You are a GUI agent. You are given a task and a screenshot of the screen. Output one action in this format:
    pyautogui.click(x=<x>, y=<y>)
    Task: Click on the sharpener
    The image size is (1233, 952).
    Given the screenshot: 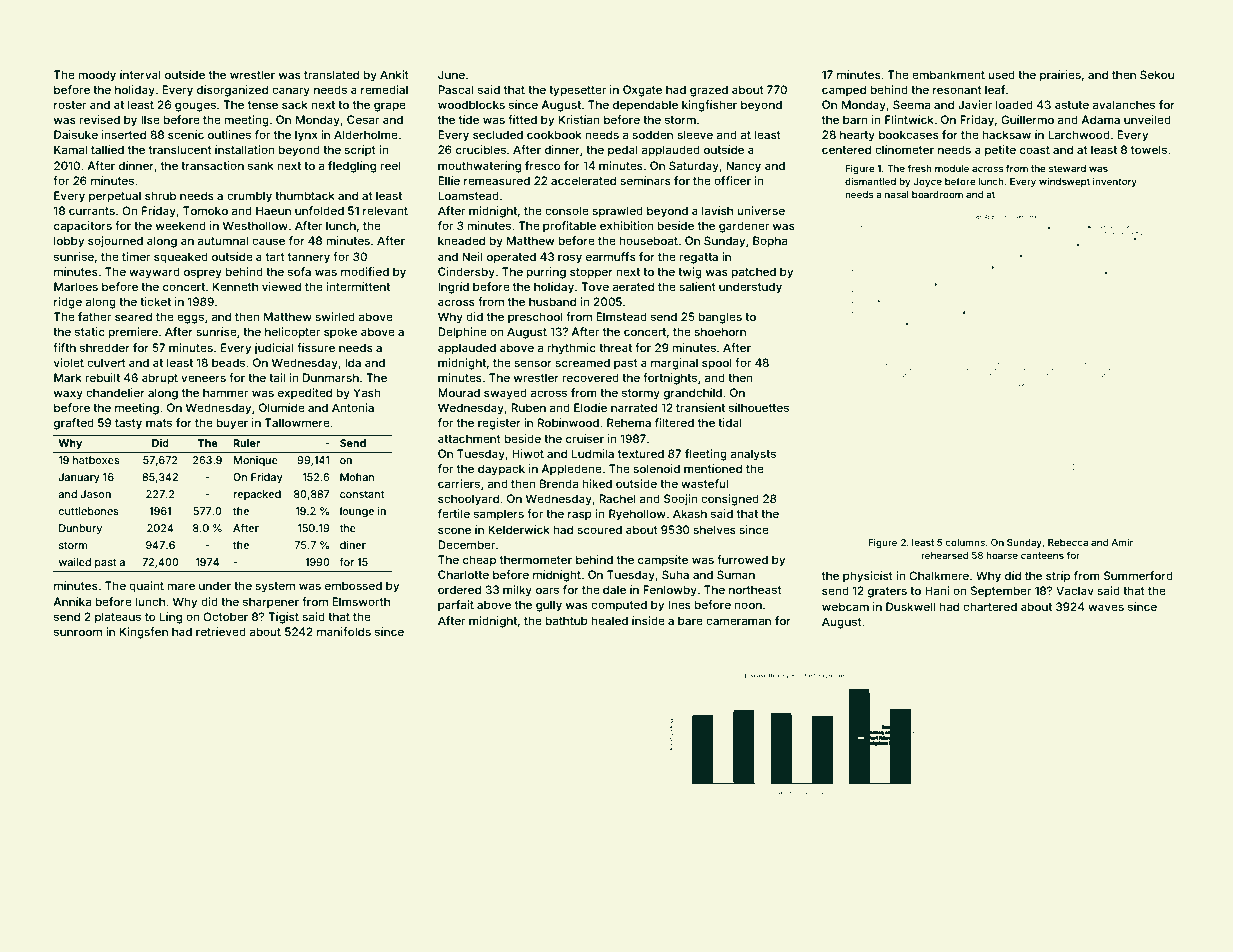 What is the action you would take?
    pyautogui.click(x=271, y=603)
